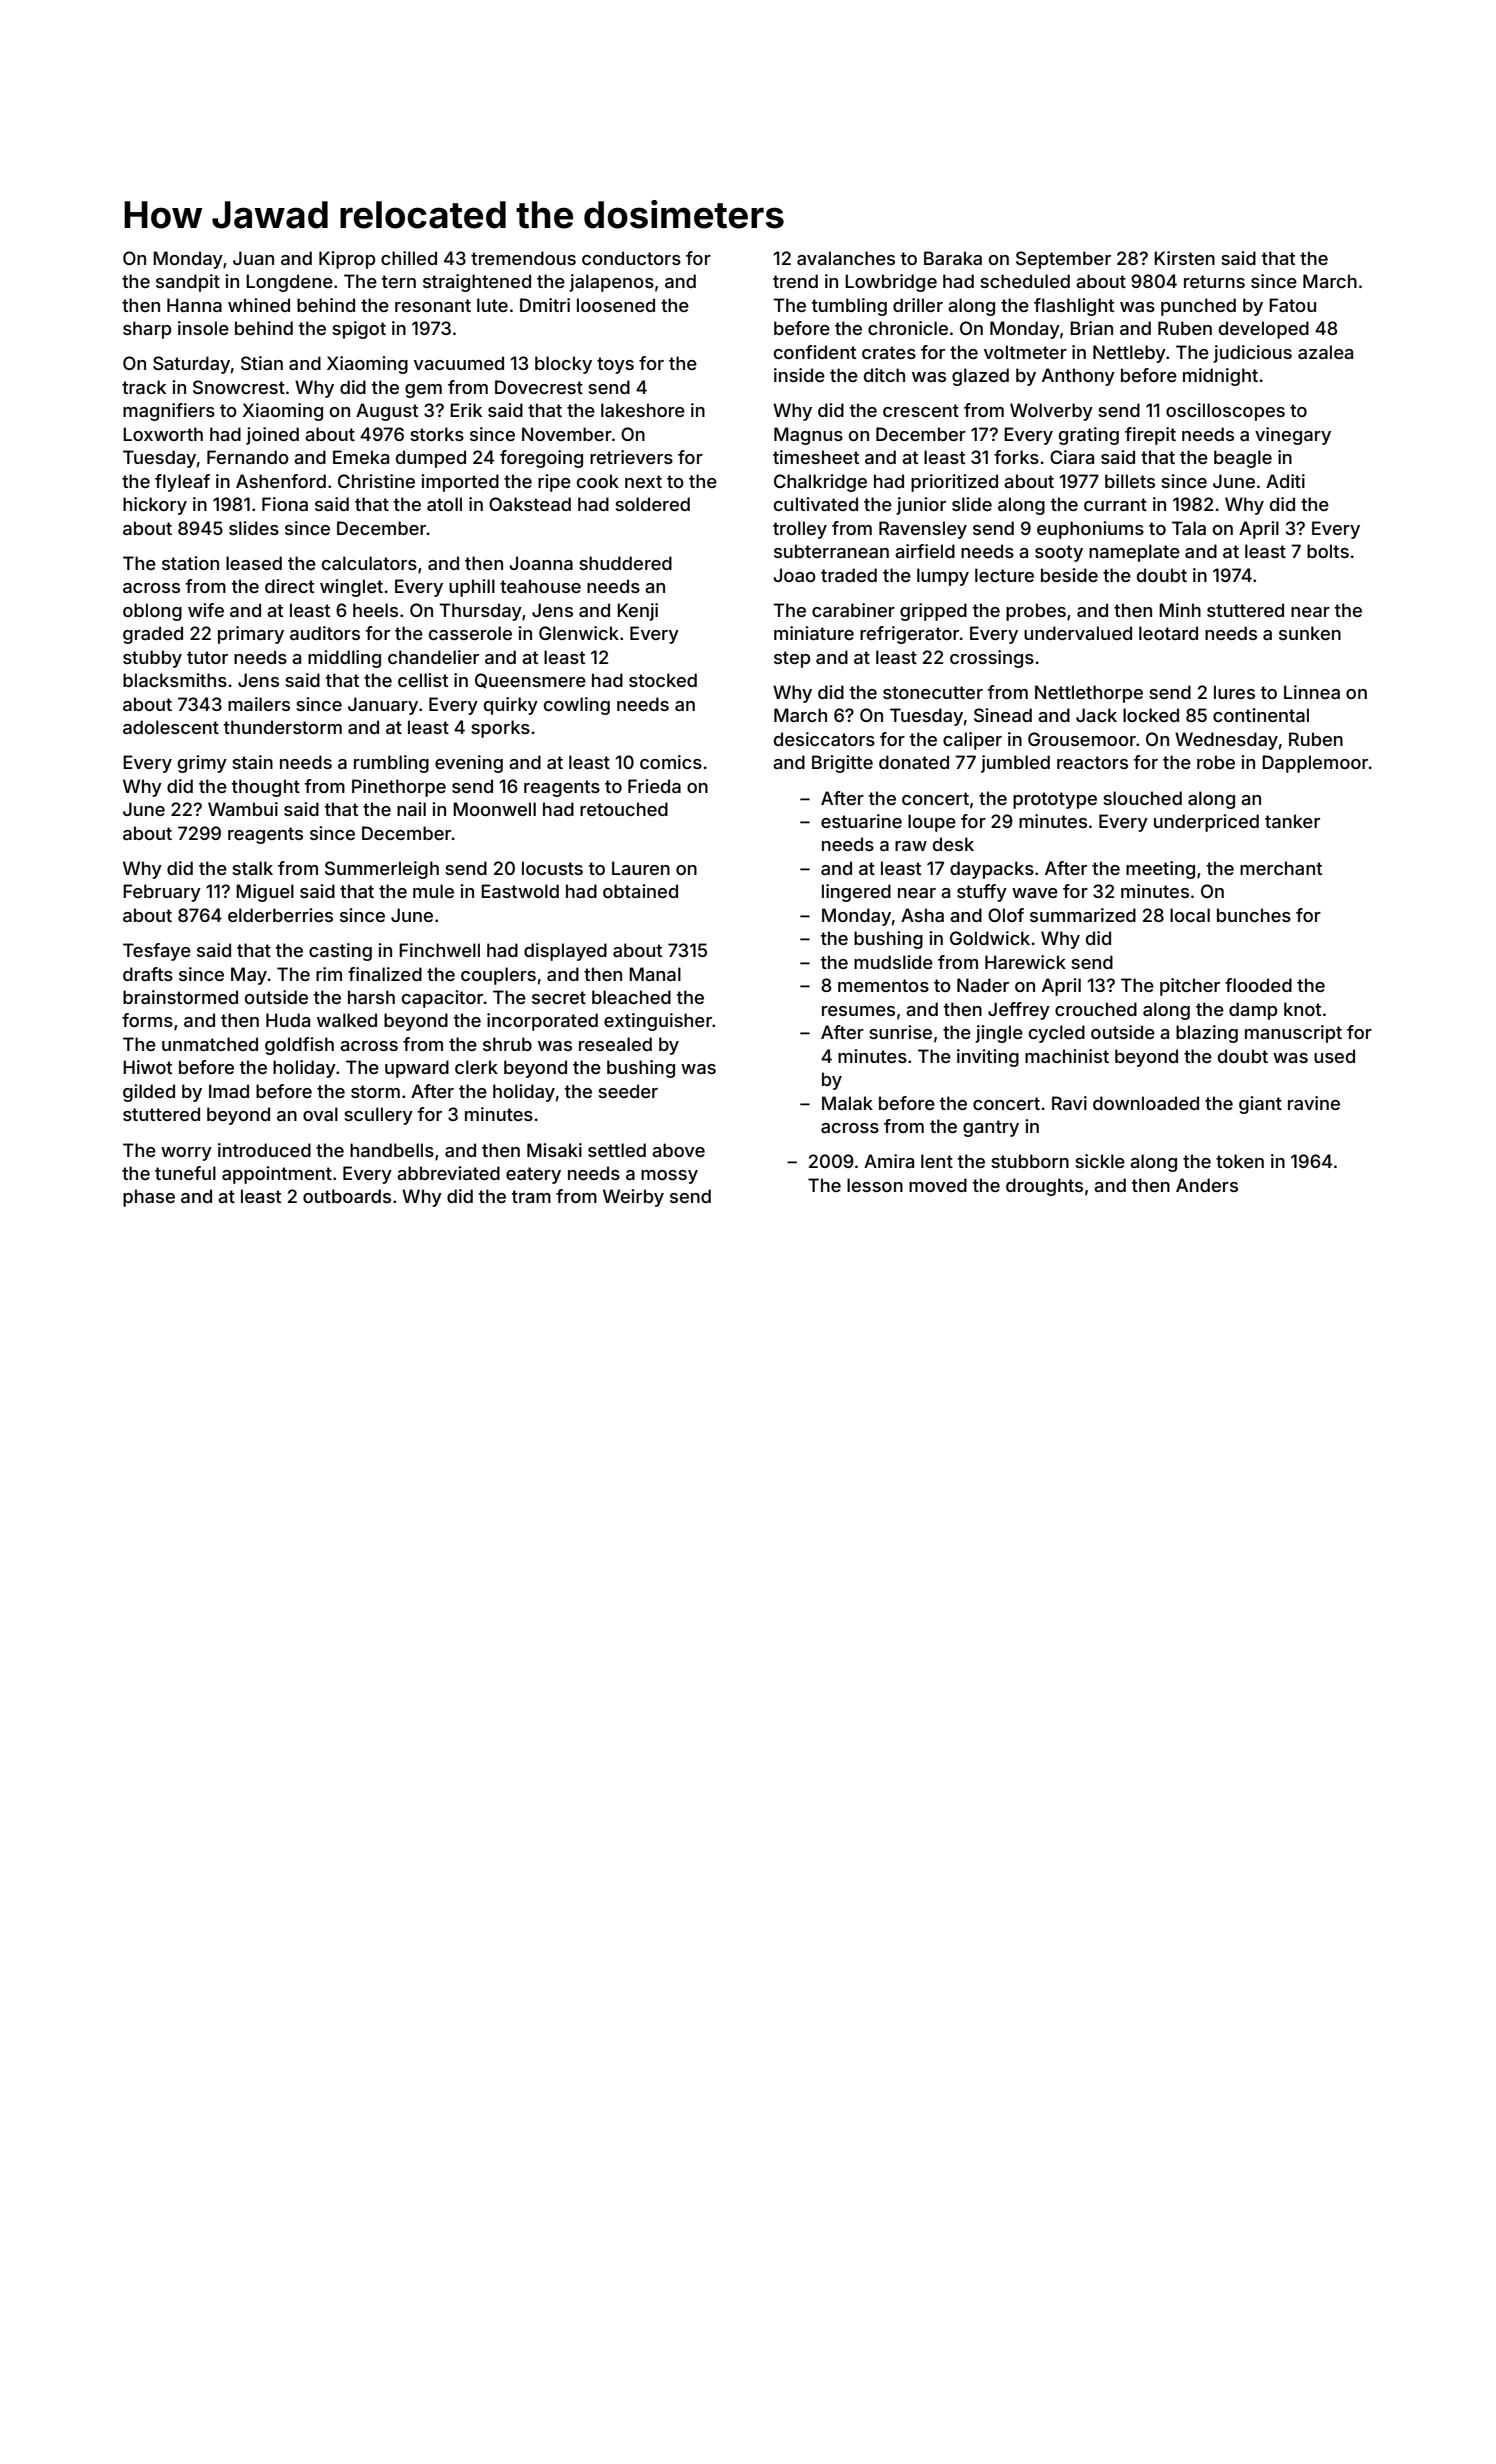 The image size is (1496, 2464). I want to click on January, so click(383, 706).
